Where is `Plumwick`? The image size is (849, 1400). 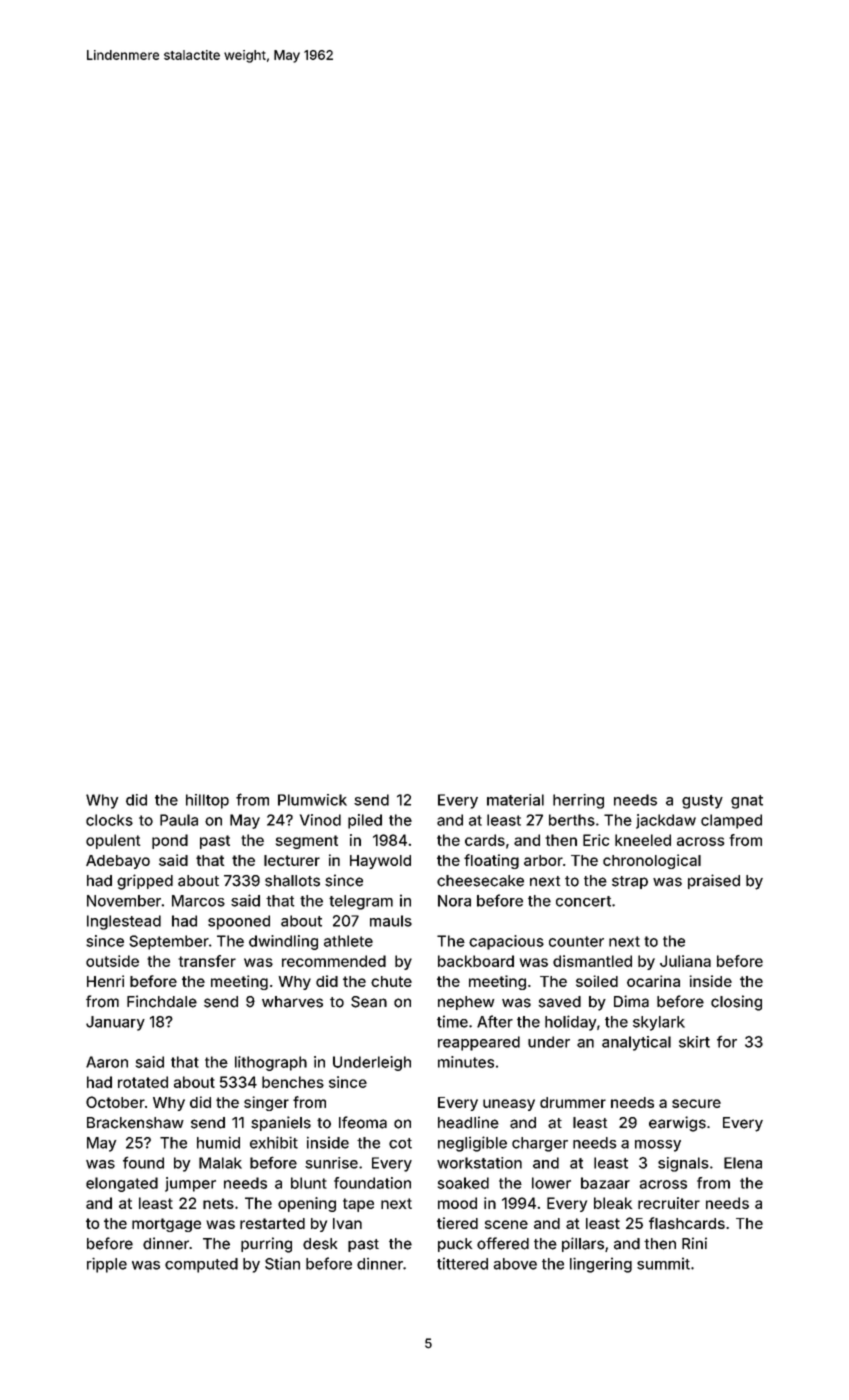 Plumwick is located at coordinates (312, 800).
